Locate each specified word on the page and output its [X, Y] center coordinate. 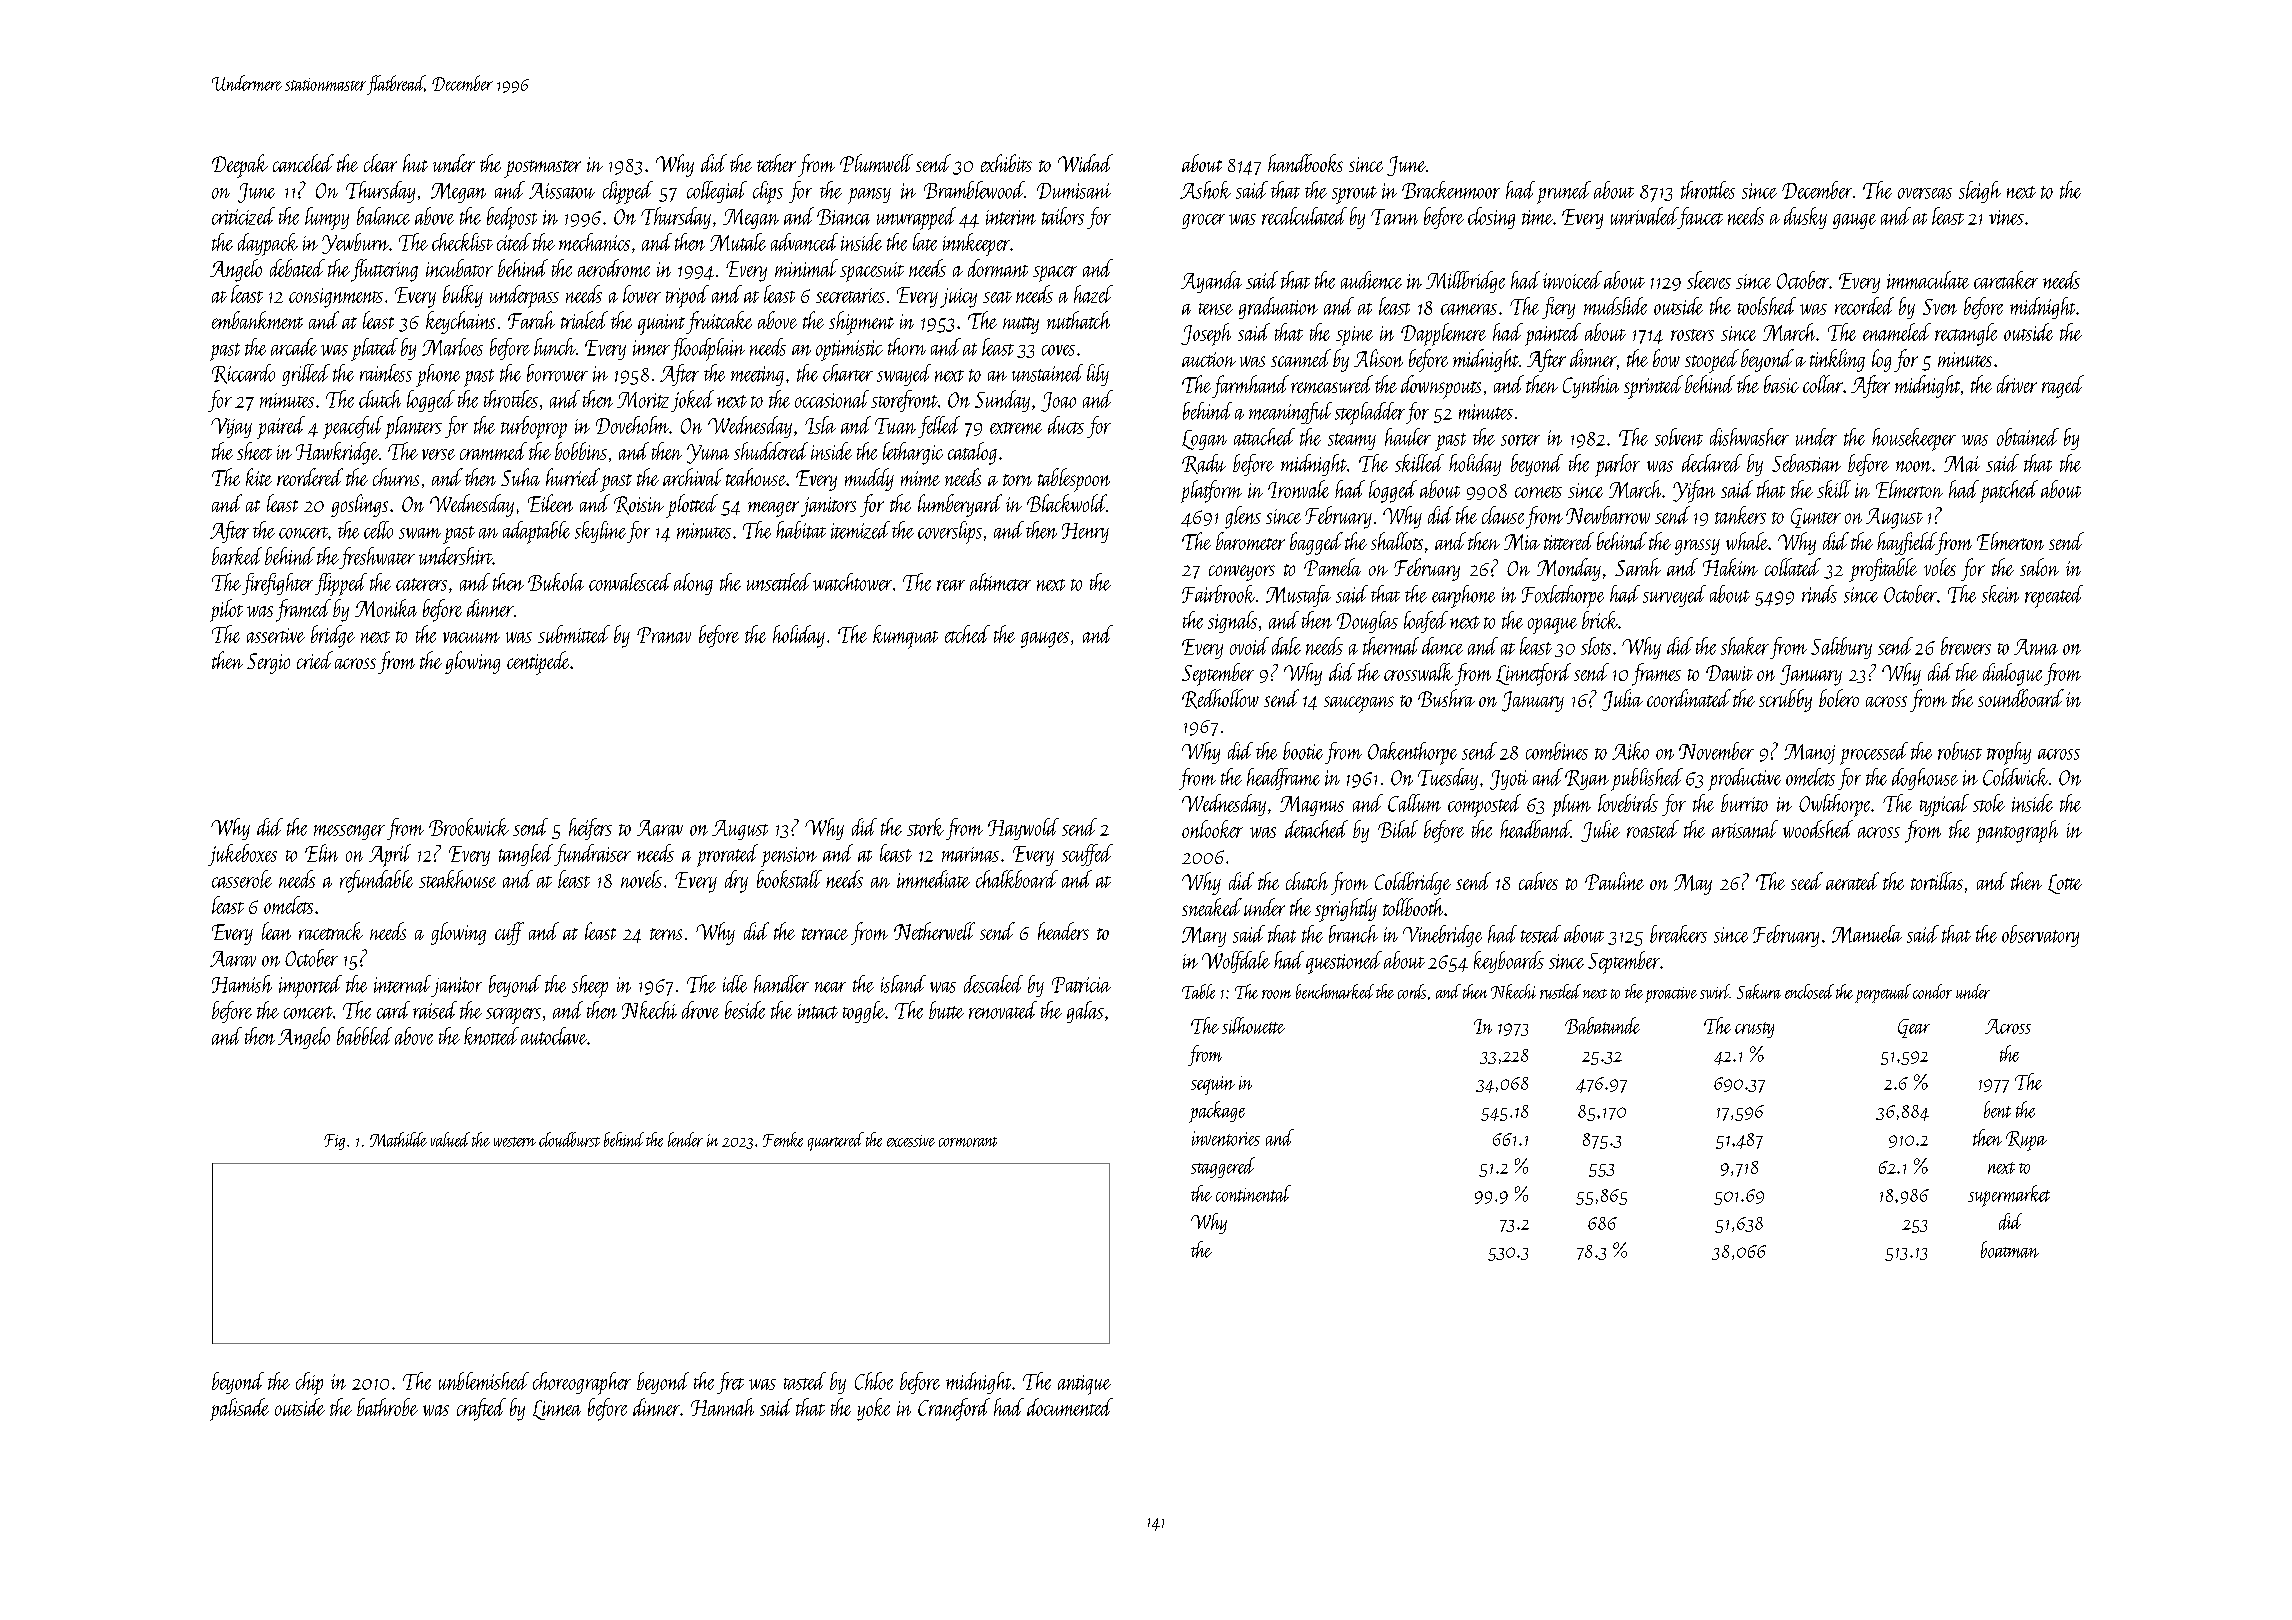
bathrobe [387, 1407]
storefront [904, 401]
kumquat [905, 637]
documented [1070, 1407]
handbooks [1305, 163]
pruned [1564, 192]
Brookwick [469, 827]
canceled [303, 163]
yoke [873, 1409]
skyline [600, 532]
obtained [2028, 437]
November [1716, 751]
